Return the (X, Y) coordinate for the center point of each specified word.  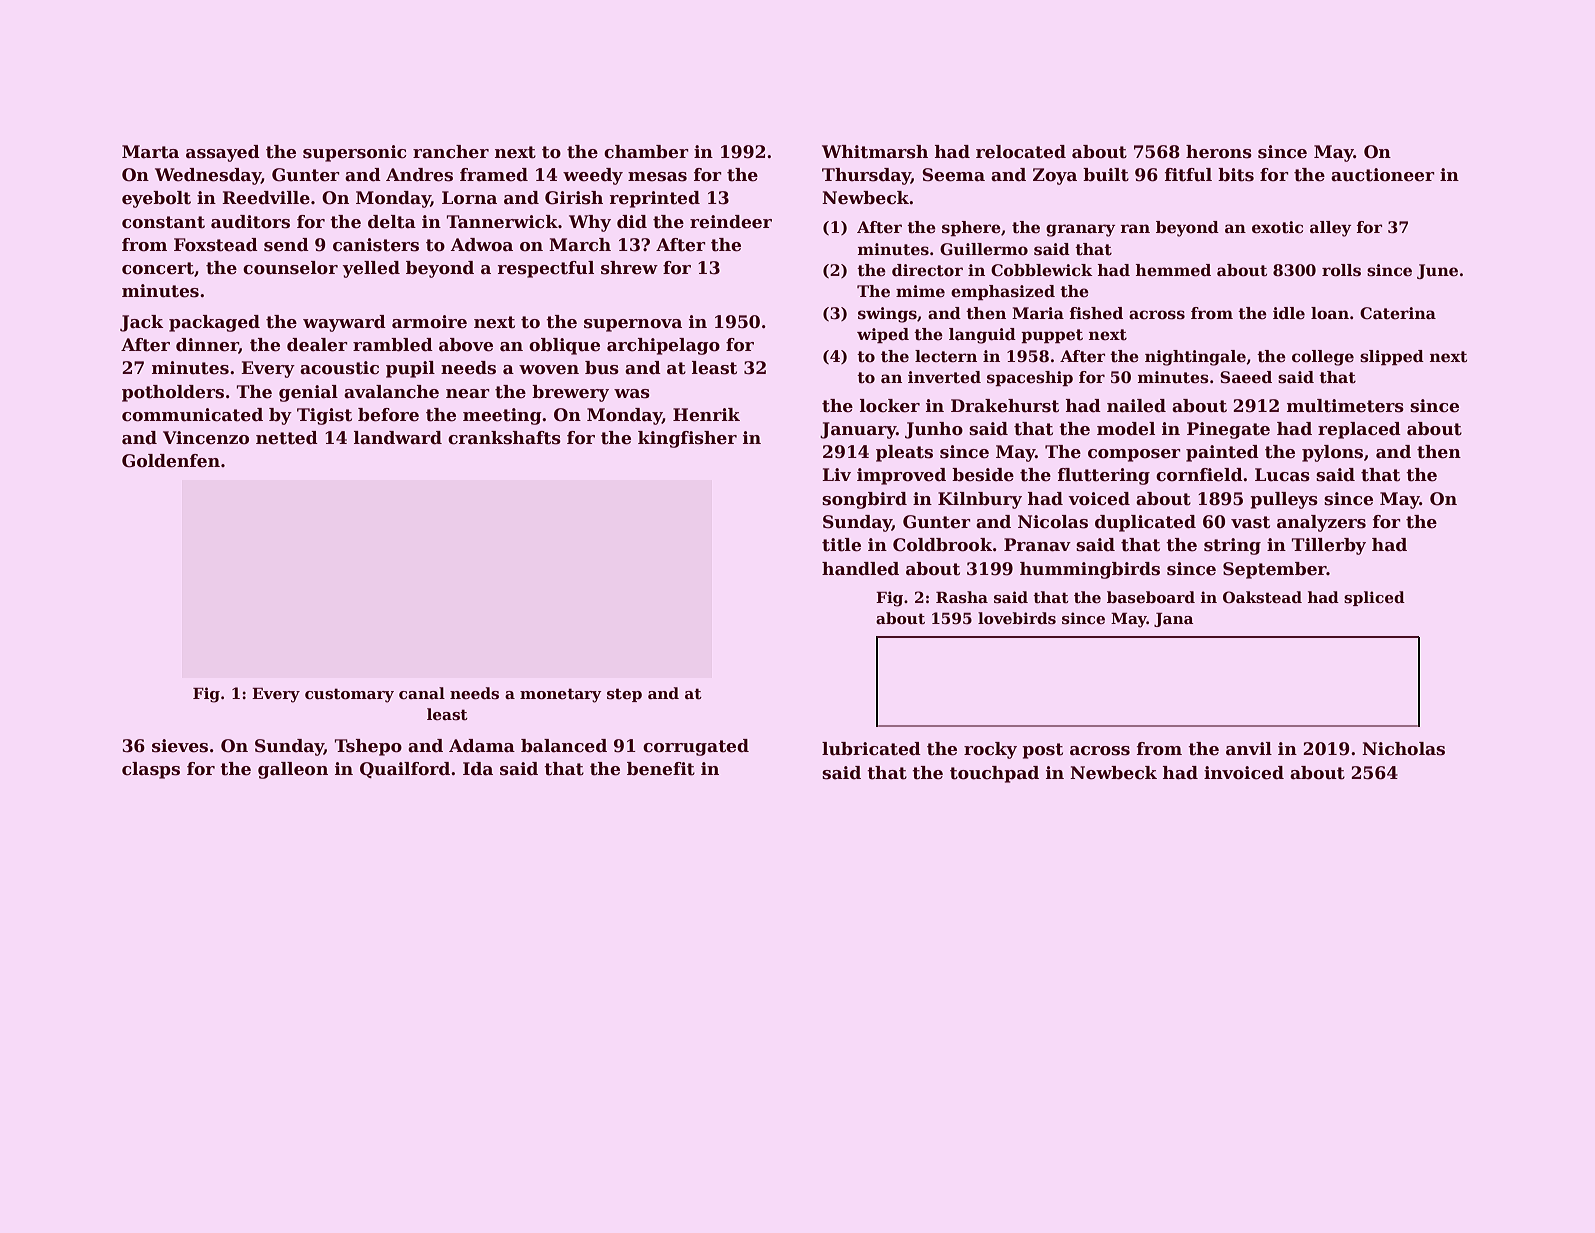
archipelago (663, 346)
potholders (173, 393)
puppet (1052, 336)
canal (422, 693)
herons (1219, 152)
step (624, 695)
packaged (214, 323)
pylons (1332, 453)
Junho (934, 430)
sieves (180, 746)
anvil (1249, 749)
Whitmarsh (875, 152)
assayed (223, 153)
